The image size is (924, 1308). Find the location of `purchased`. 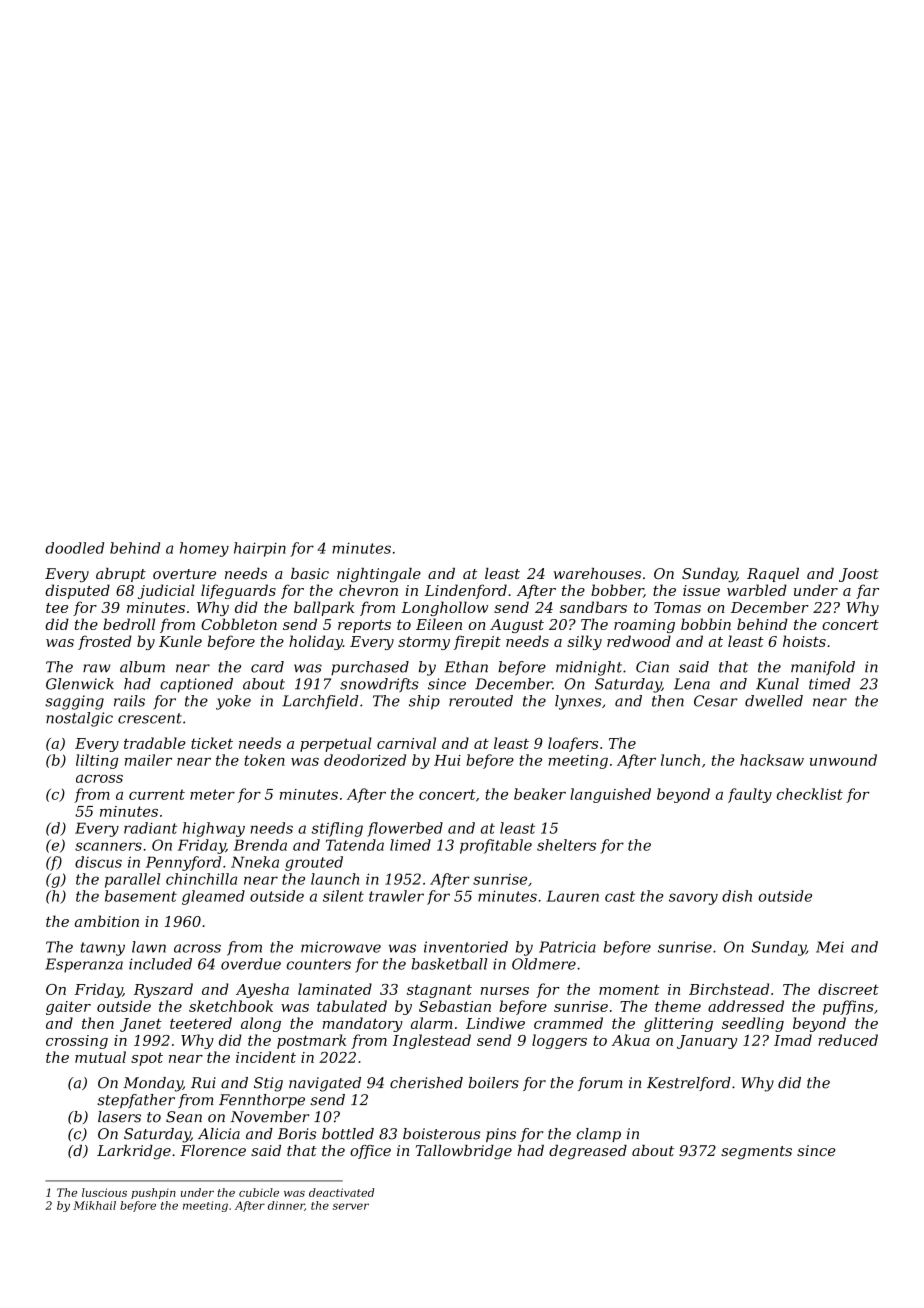

purchased is located at coordinates (370, 668).
